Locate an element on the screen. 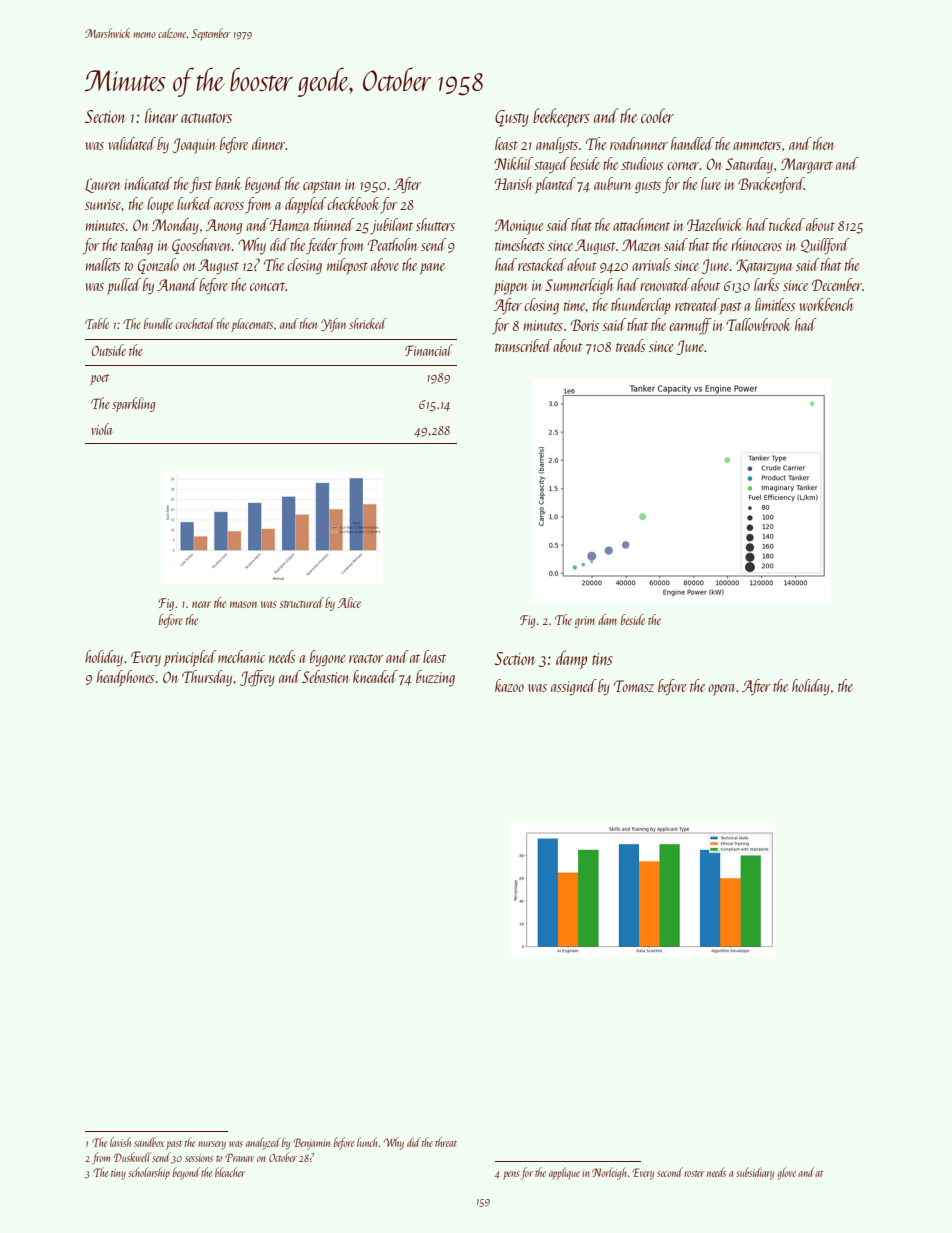 This screenshot has height=1233, width=952. Jeffrey is located at coordinates (257, 678).
